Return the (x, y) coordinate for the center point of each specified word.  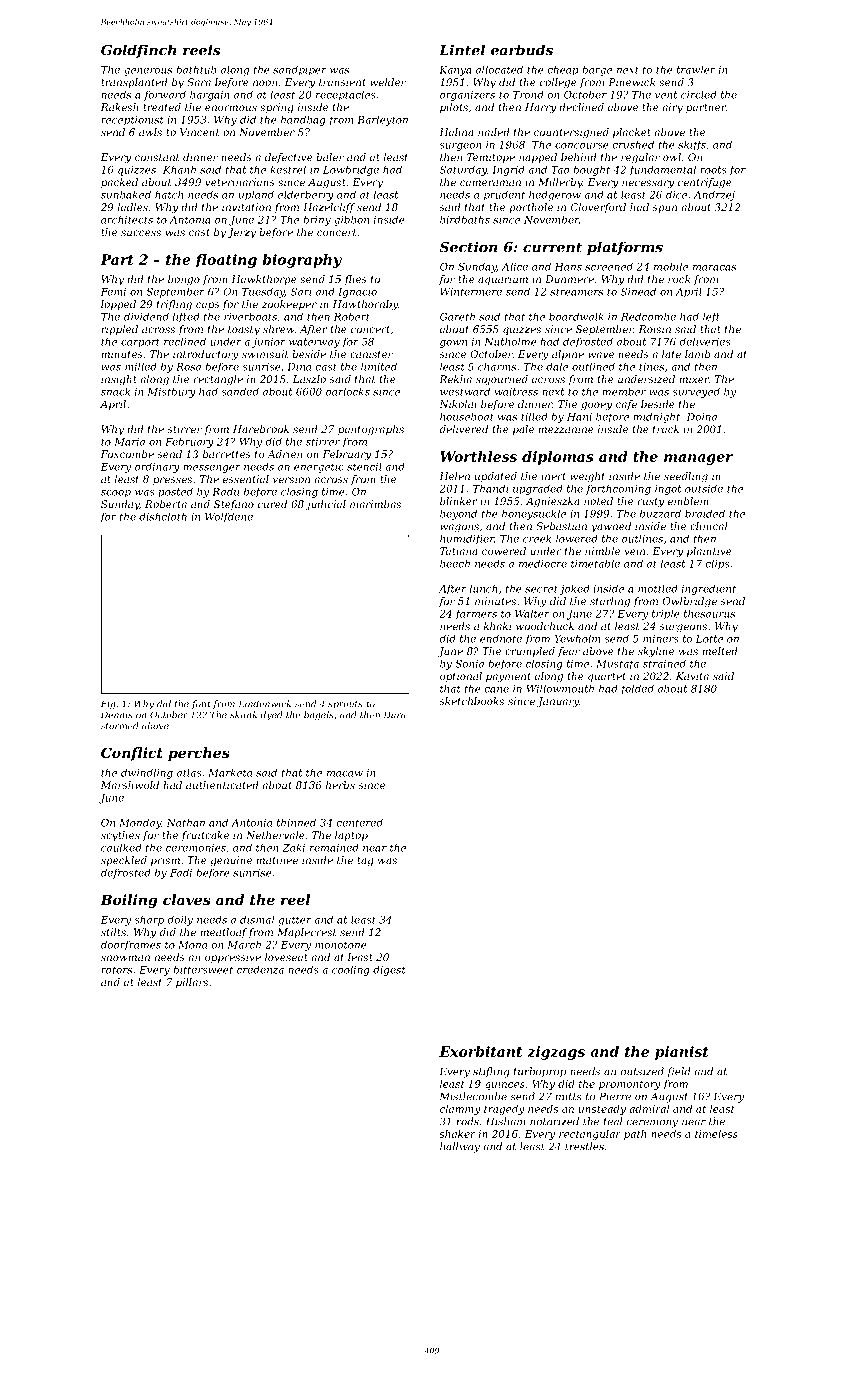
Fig (108, 704)
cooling (351, 970)
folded (637, 690)
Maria (129, 442)
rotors (116, 970)
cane (496, 690)
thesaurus (709, 614)
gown (453, 344)
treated (162, 107)
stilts (113, 932)
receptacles (346, 96)
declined (581, 107)
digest (389, 970)
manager (698, 459)
